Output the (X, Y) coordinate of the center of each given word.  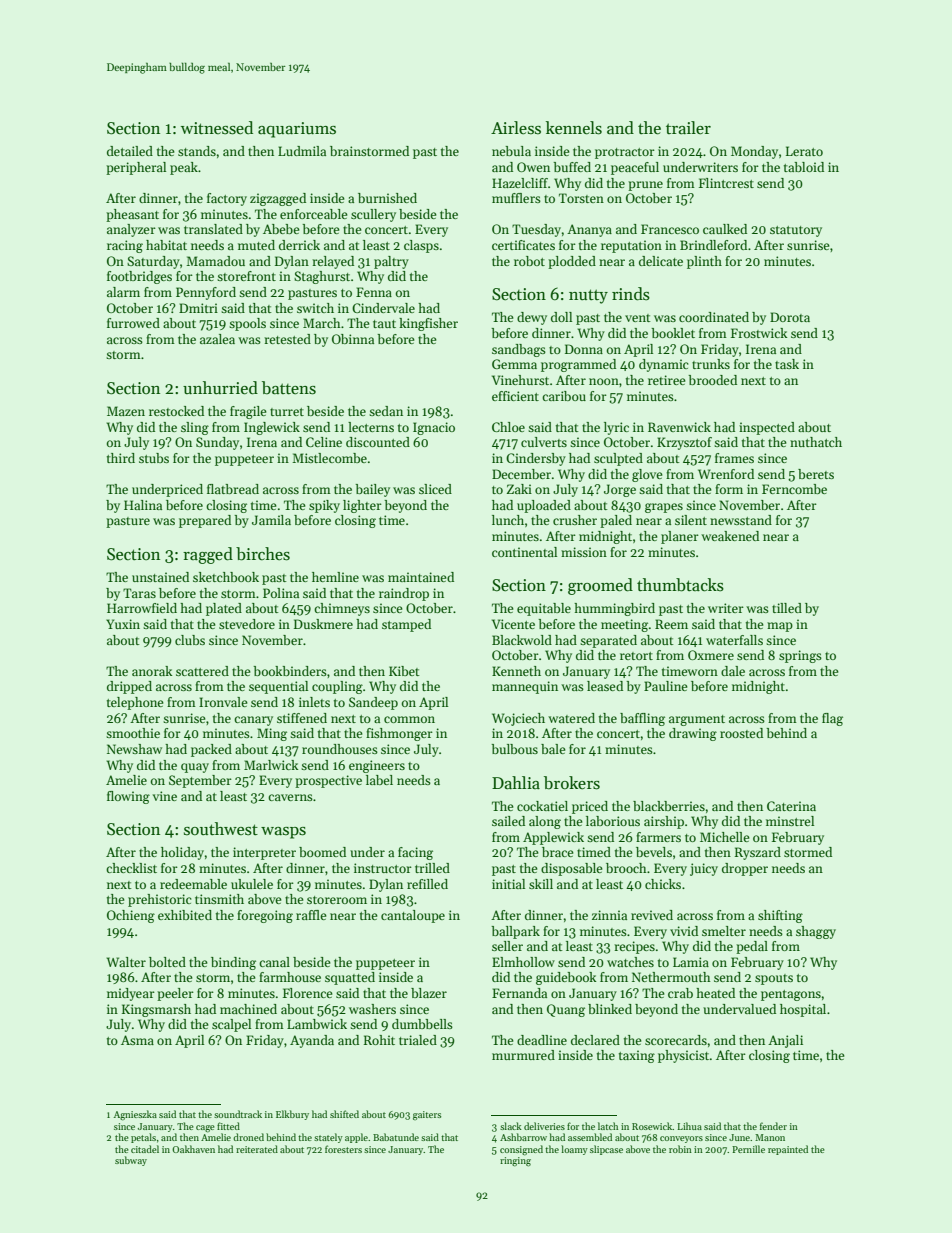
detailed (130, 151)
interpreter (264, 853)
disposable (572, 869)
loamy (574, 1150)
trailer (688, 128)
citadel (145, 1149)
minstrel (790, 821)
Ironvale (223, 702)
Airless (516, 128)
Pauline (666, 686)
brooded (712, 380)
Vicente (513, 624)
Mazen (126, 411)
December (521, 474)
